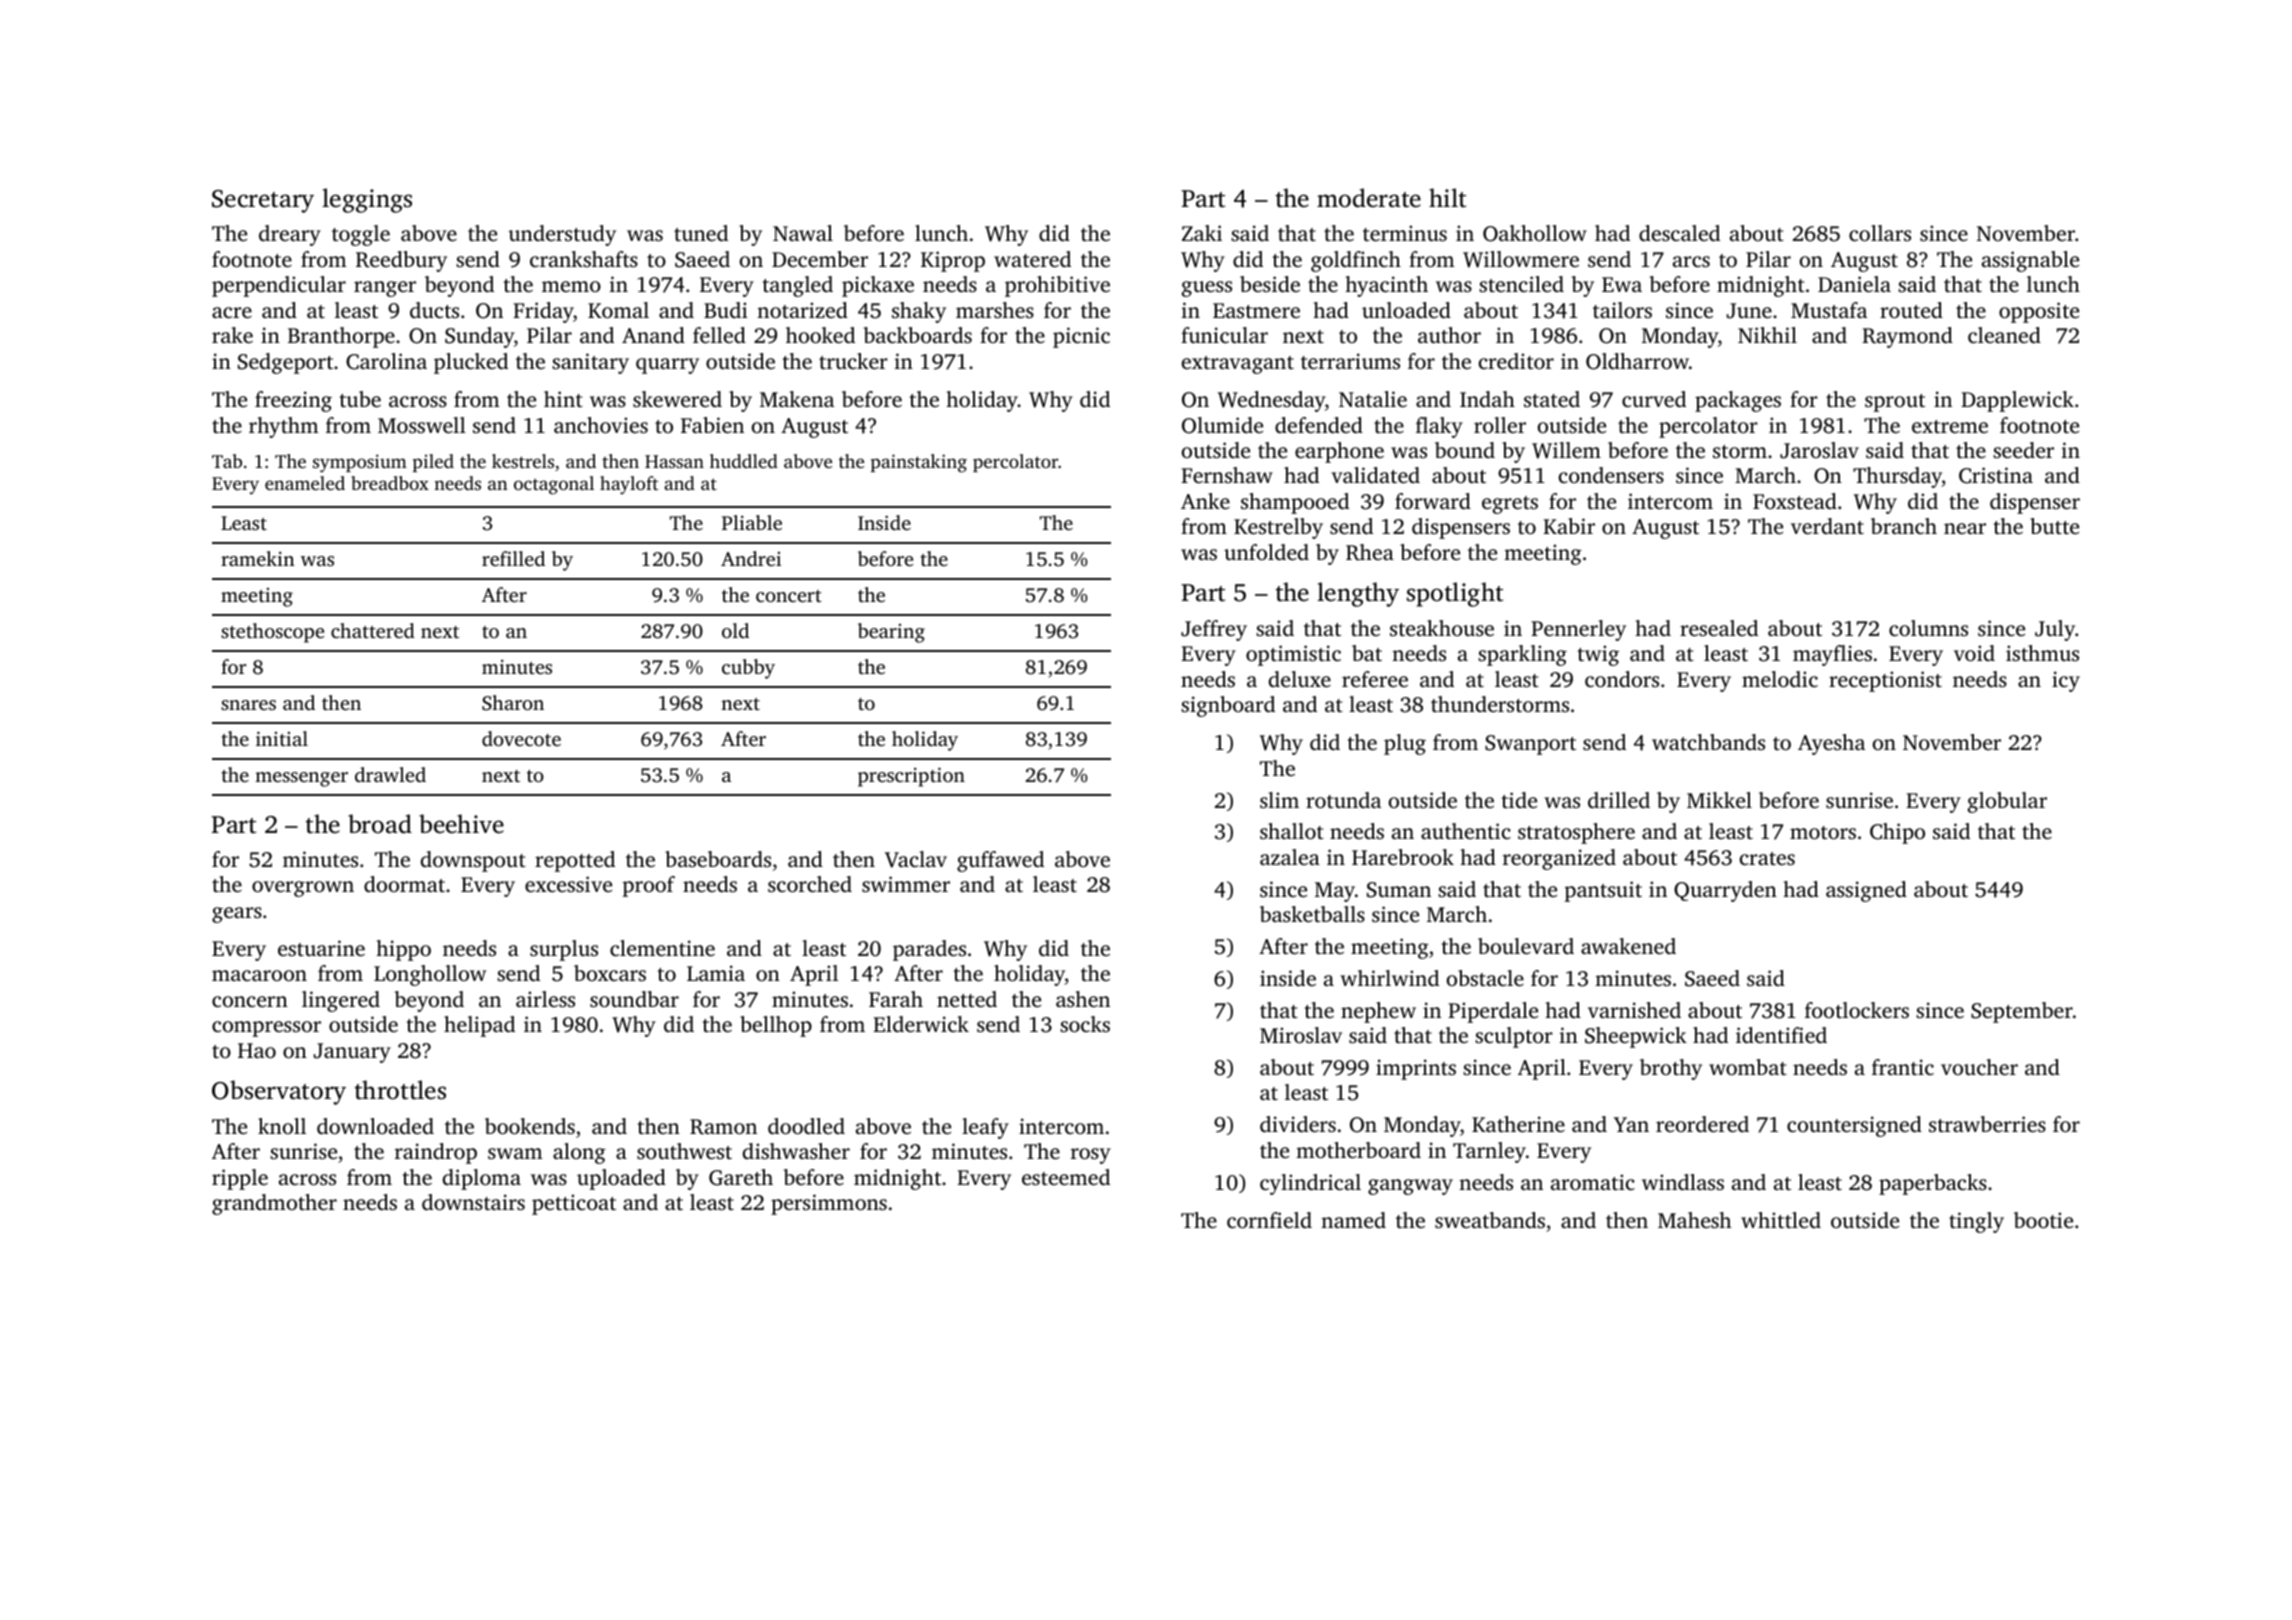 The image size is (2292, 1620). I want to click on signboard, so click(1228, 706).
